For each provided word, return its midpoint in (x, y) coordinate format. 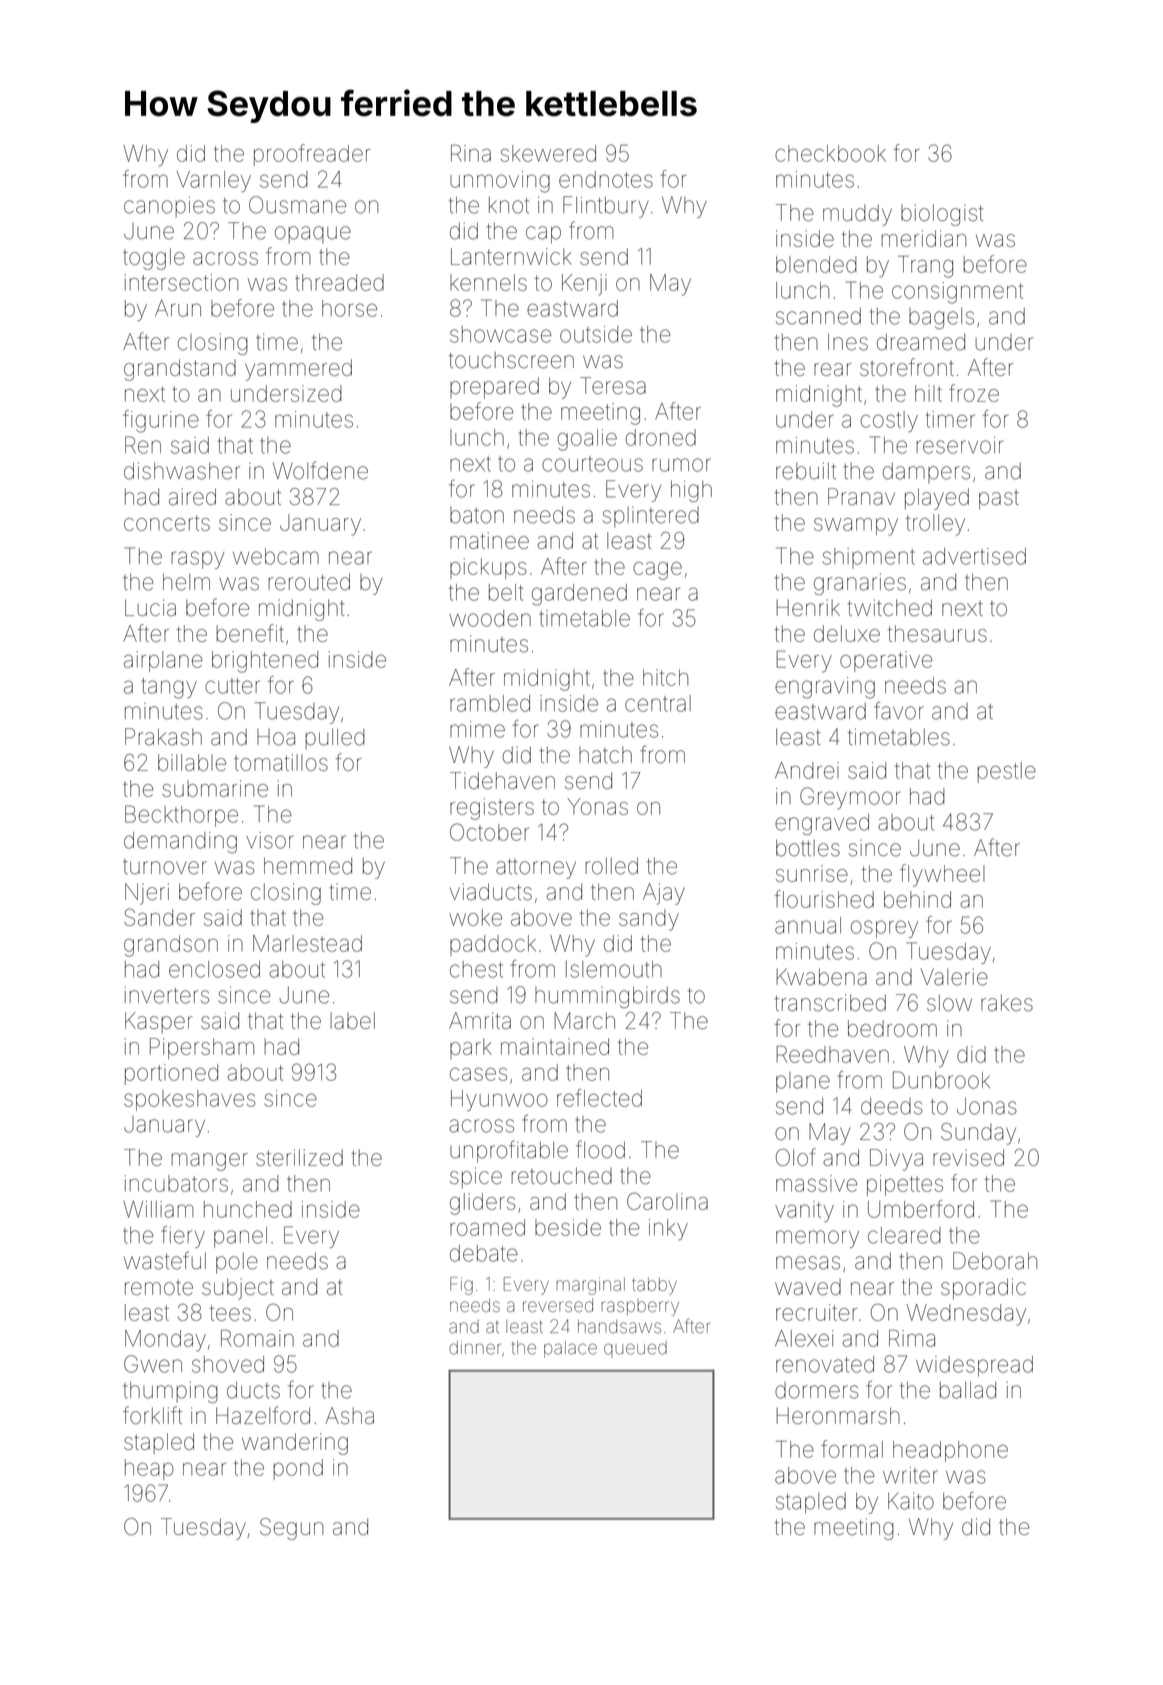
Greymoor (850, 798)
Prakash (163, 737)
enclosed (214, 969)
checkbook (830, 153)
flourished (824, 899)
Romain (257, 1338)
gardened (579, 595)
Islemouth (614, 969)
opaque (313, 234)
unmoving (500, 182)
